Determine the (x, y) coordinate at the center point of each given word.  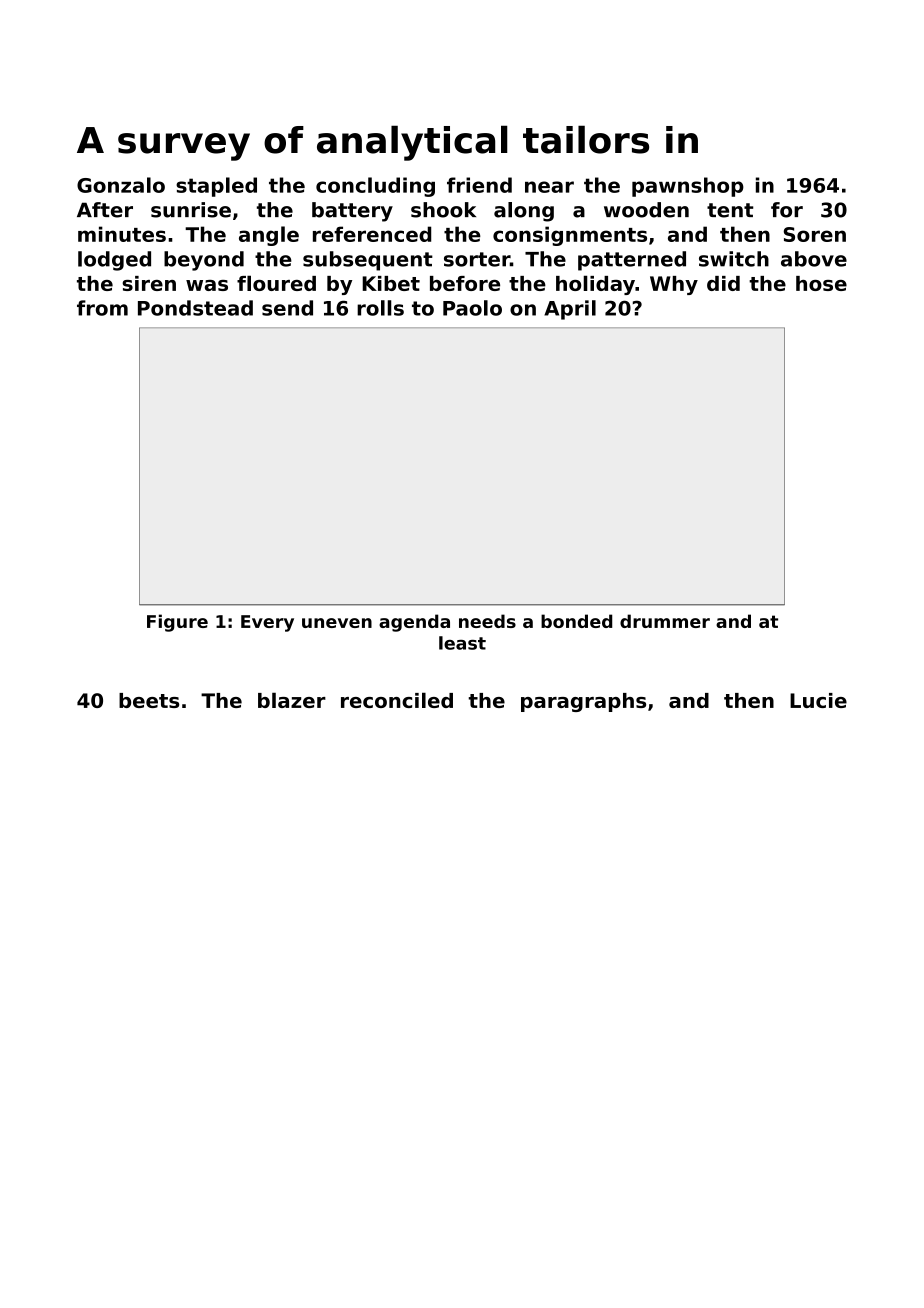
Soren (815, 234)
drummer (665, 621)
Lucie (818, 700)
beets (149, 700)
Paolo (472, 308)
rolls (380, 308)
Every (267, 623)
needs (487, 621)
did (723, 283)
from (102, 308)
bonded (576, 621)
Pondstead (195, 308)
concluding (375, 187)
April (570, 310)
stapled (216, 187)
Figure (177, 623)
